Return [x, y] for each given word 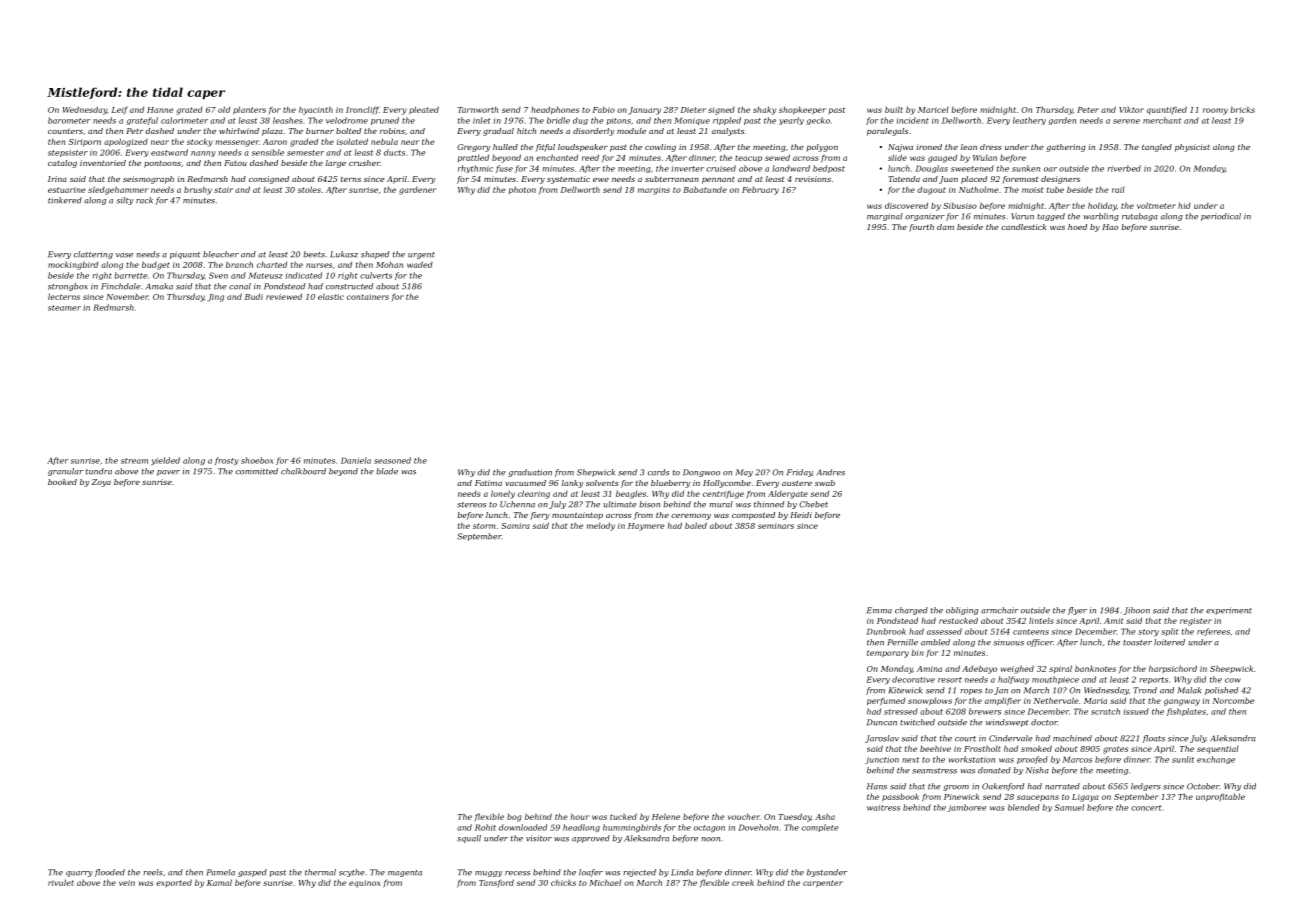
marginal [885, 217]
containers [368, 297]
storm [484, 526]
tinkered [65, 200]
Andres [831, 472]
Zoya [101, 483]
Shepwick [596, 473]
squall [469, 839]
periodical [1221, 217]
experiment [1229, 611]
